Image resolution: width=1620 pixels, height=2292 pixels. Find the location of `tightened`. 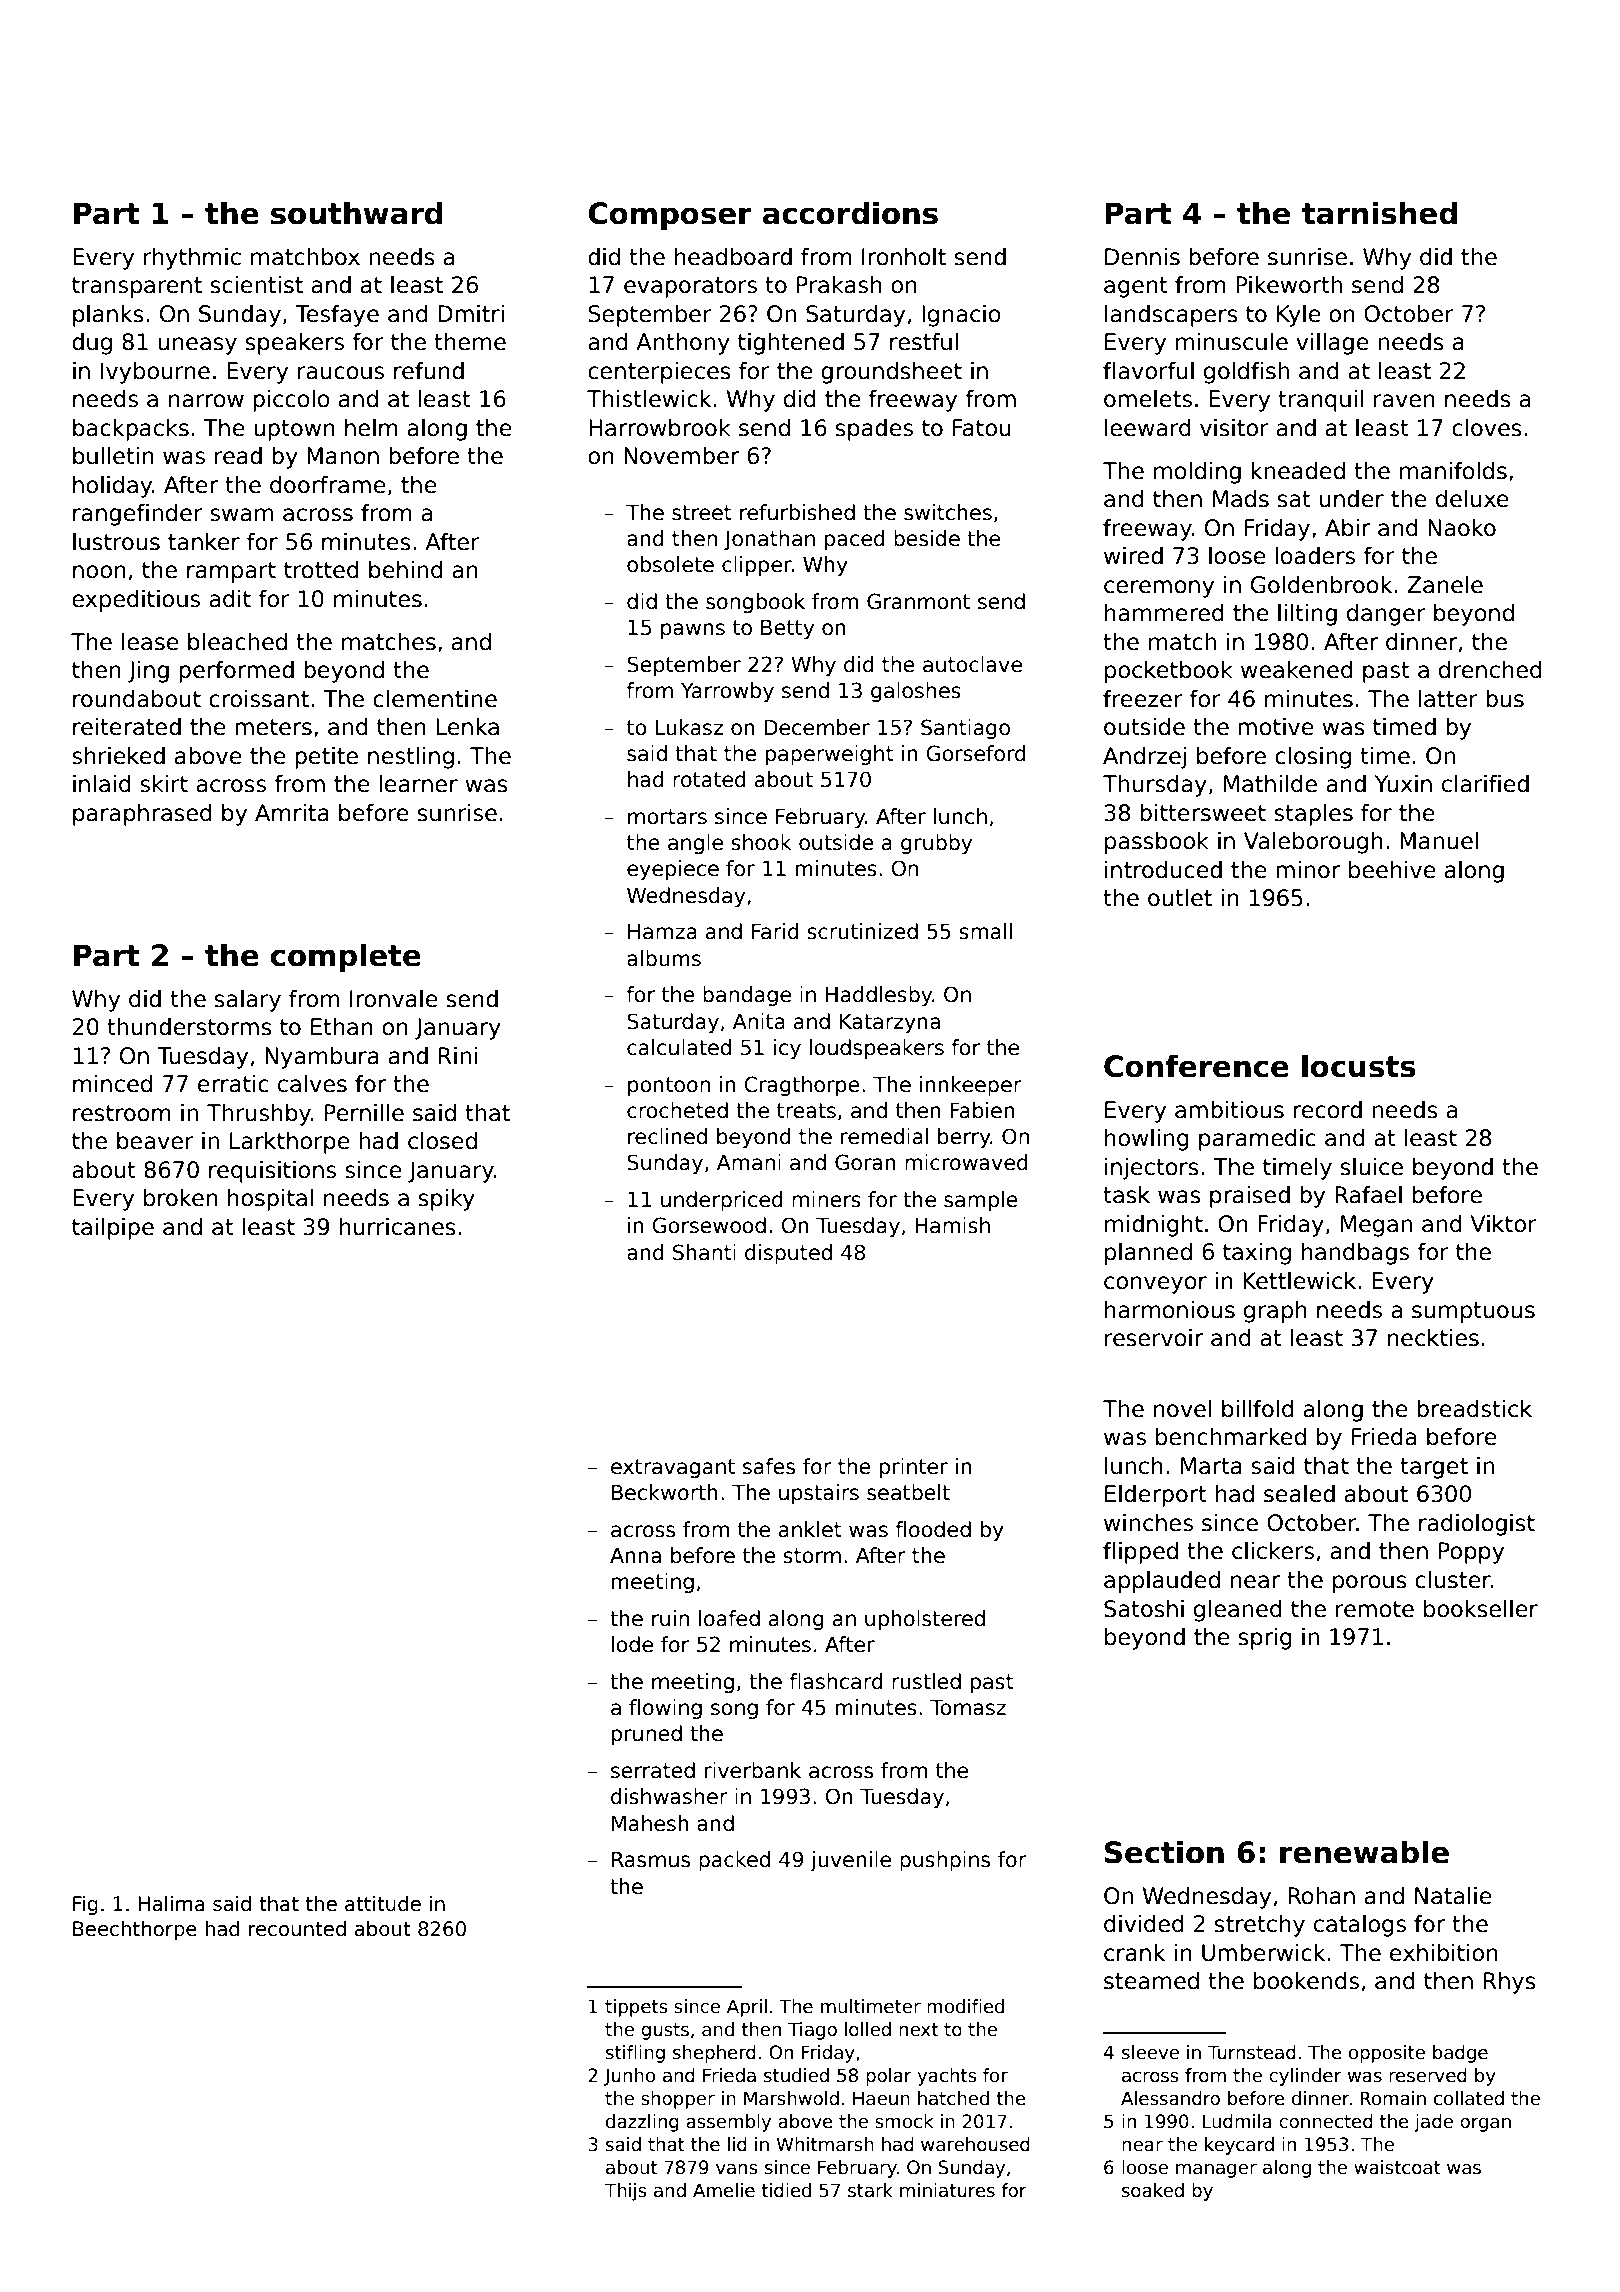

tightened is located at coordinates (791, 344).
